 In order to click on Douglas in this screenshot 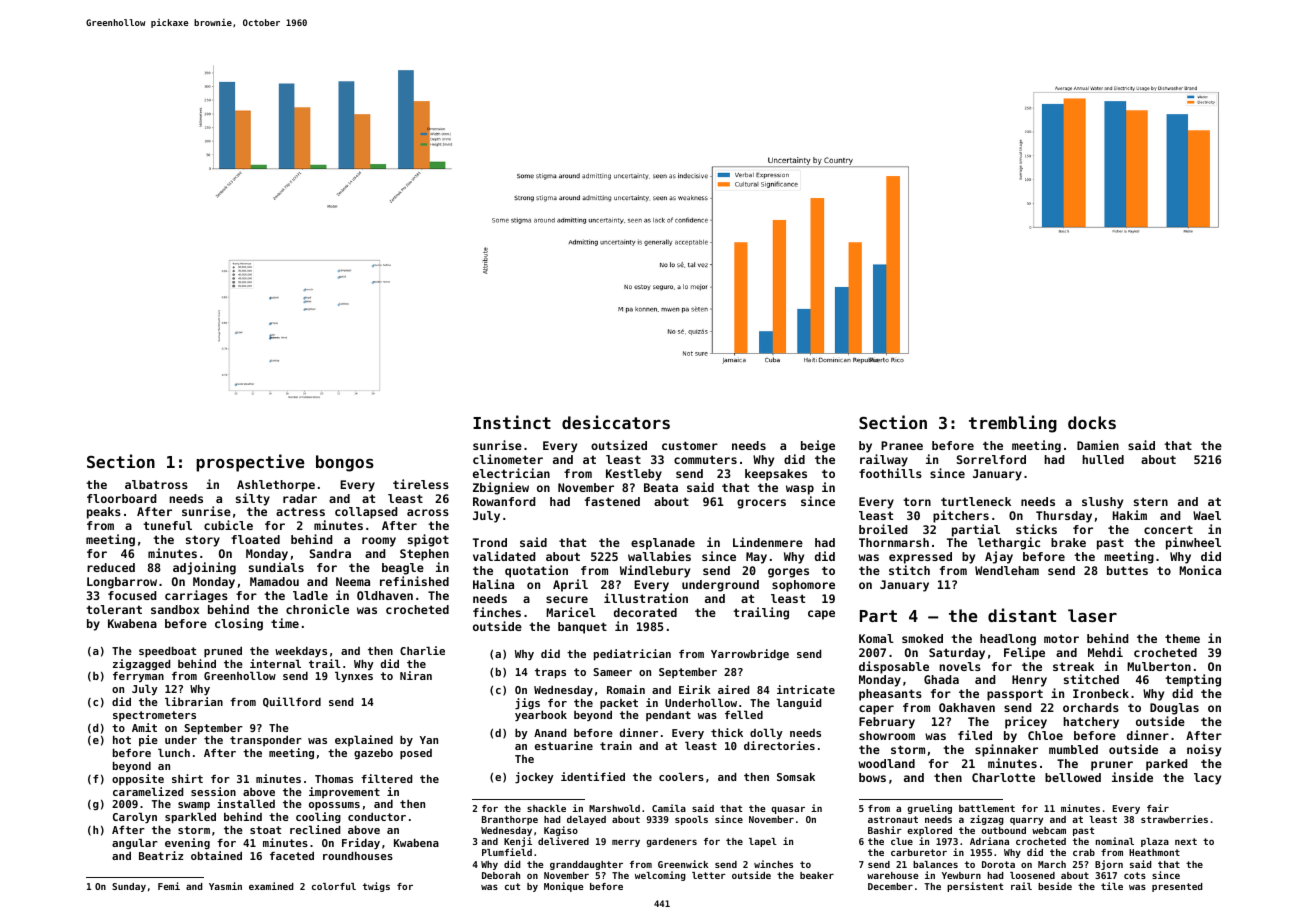, I will do `click(1174, 709)`.
